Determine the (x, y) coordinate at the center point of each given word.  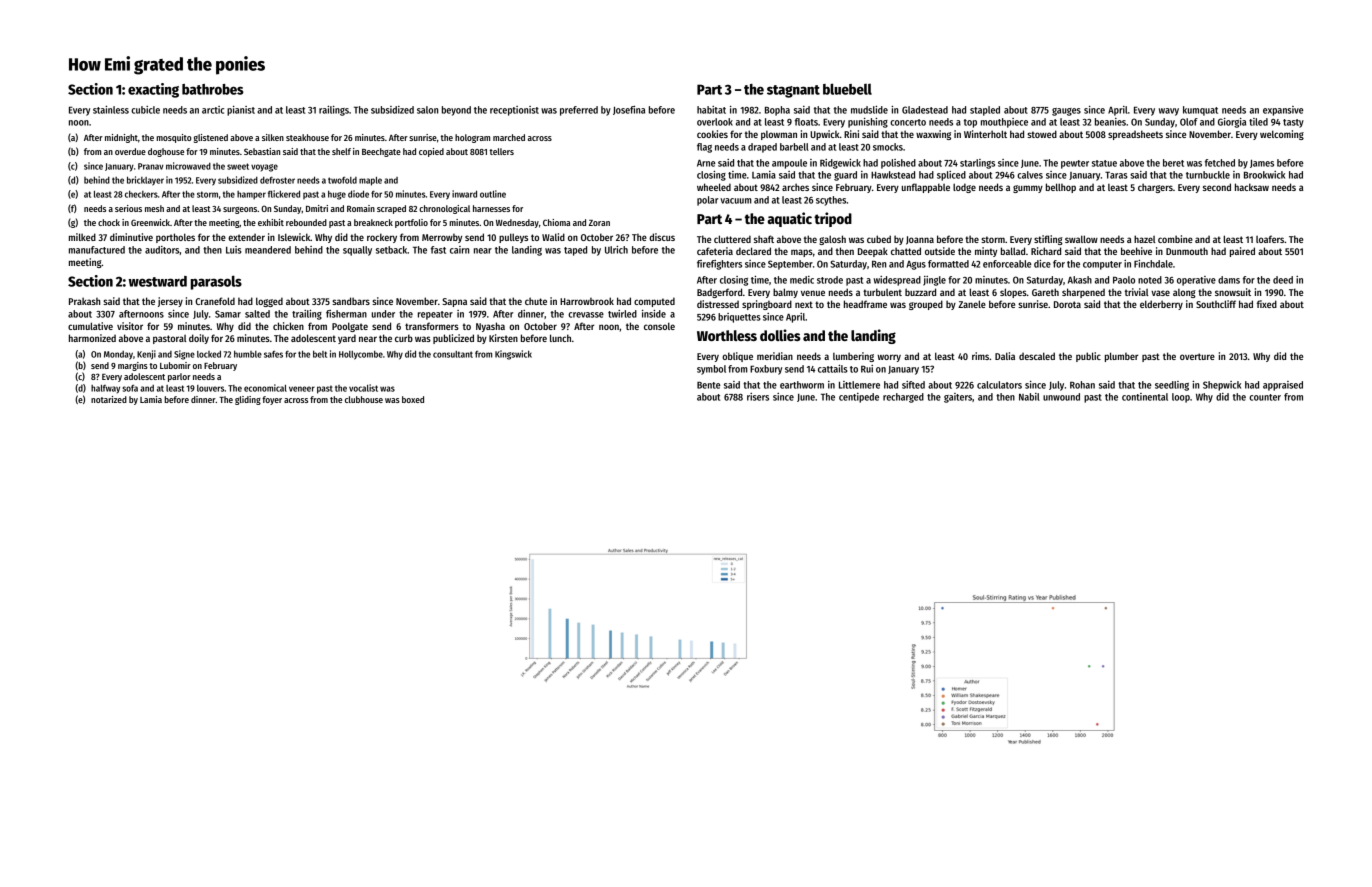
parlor (179, 377)
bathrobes (213, 89)
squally (357, 251)
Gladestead (925, 110)
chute (536, 301)
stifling (1048, 240)
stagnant (793, 91)
